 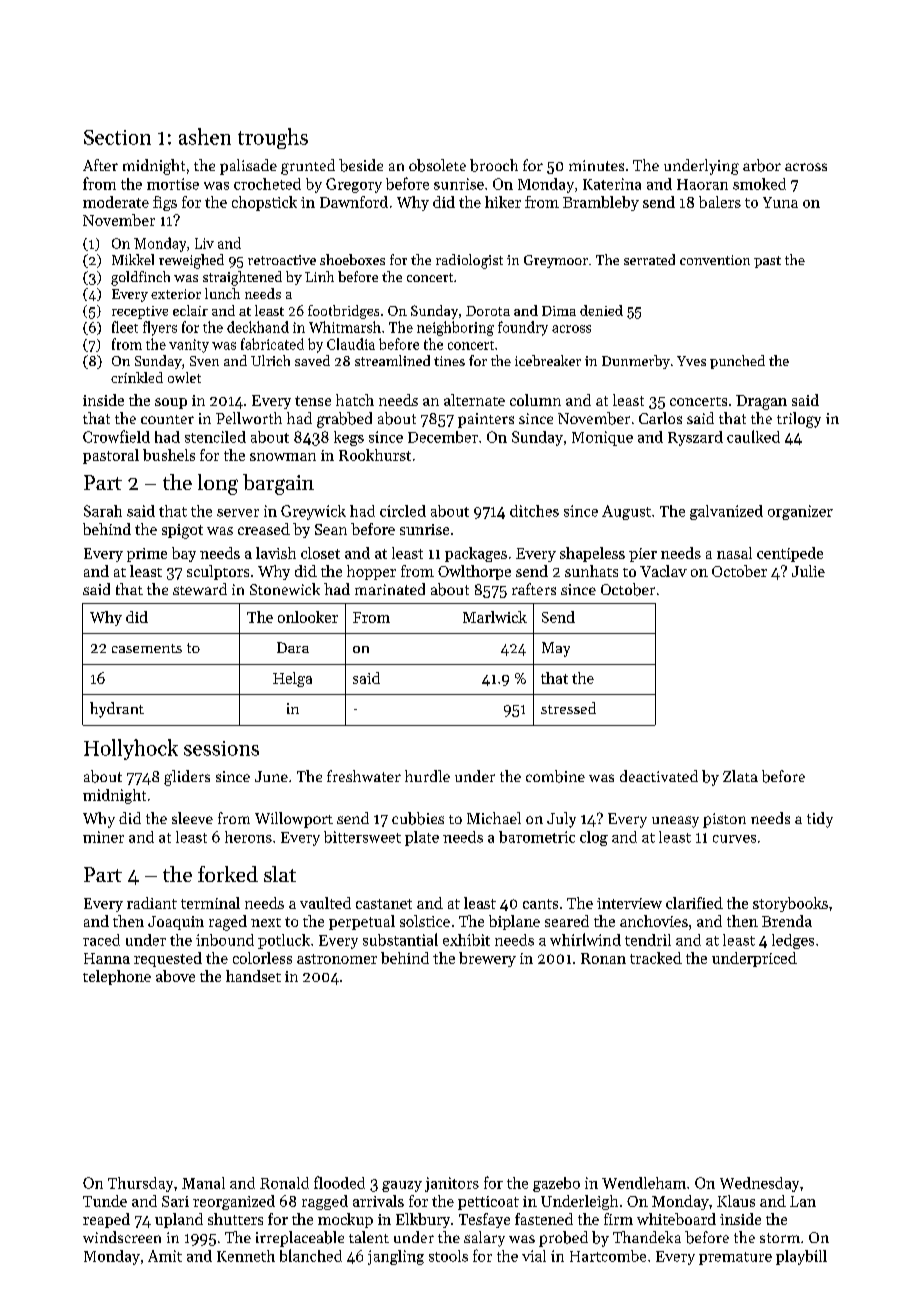 What do you see at coordinates (103, 837) in the screenshot?
I see `miner` at bounding box center [103, 837].
